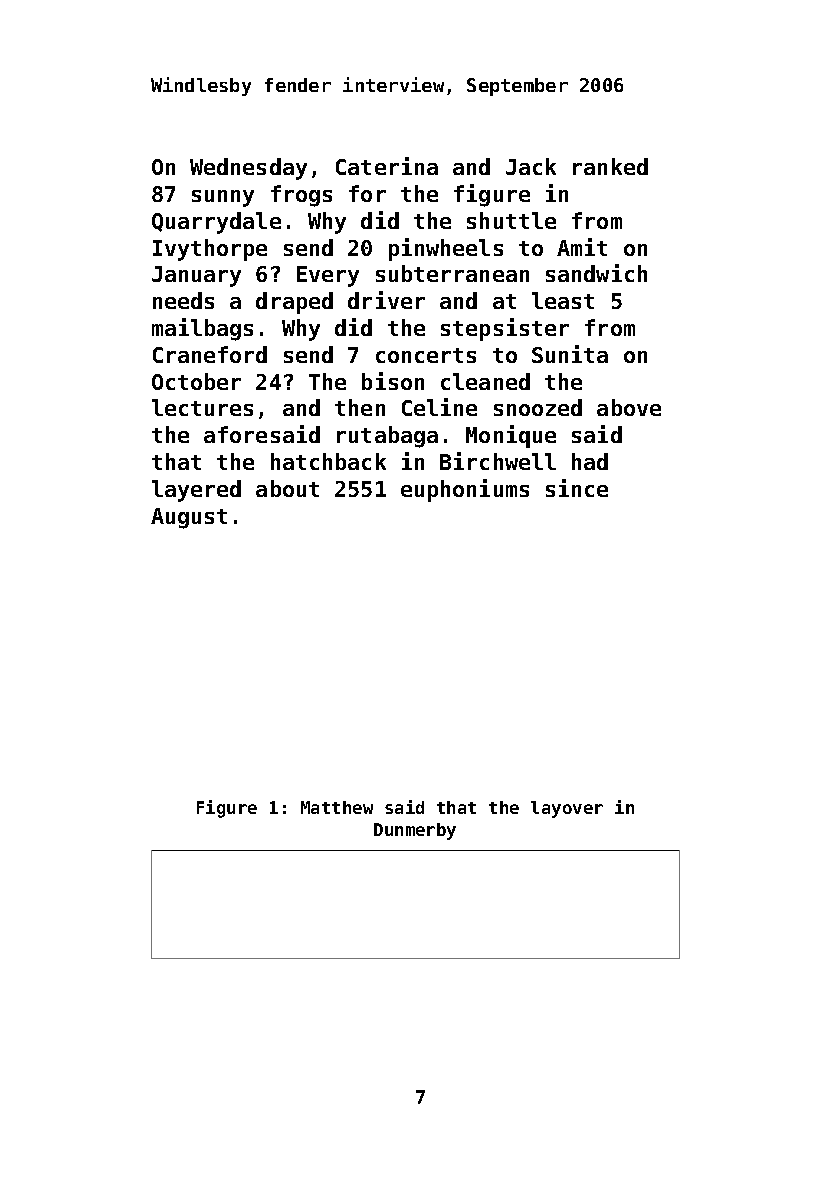  I want to click on lectures, so click(202, 407).
